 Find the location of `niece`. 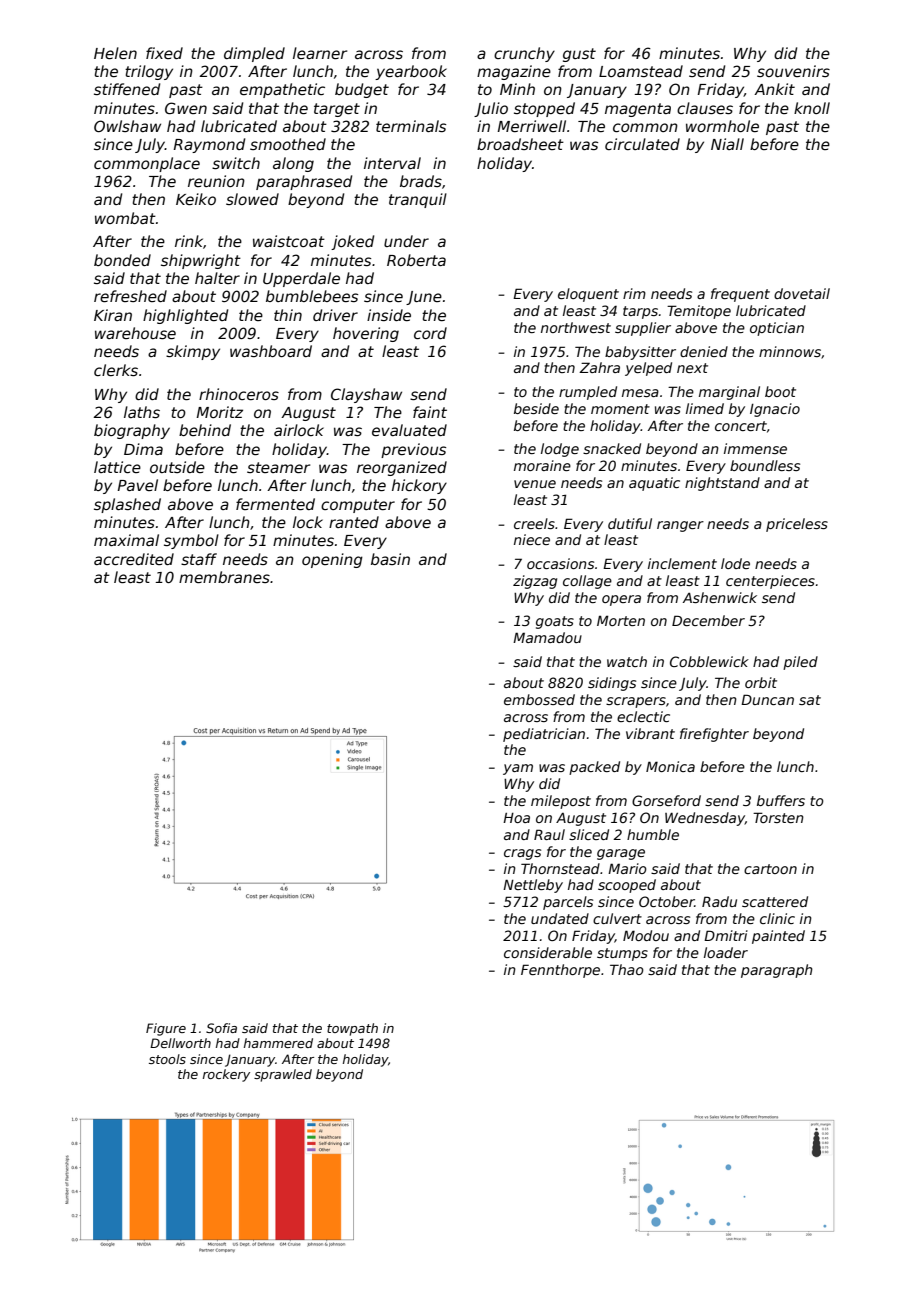

niece is located at coordinates (532, 539).
